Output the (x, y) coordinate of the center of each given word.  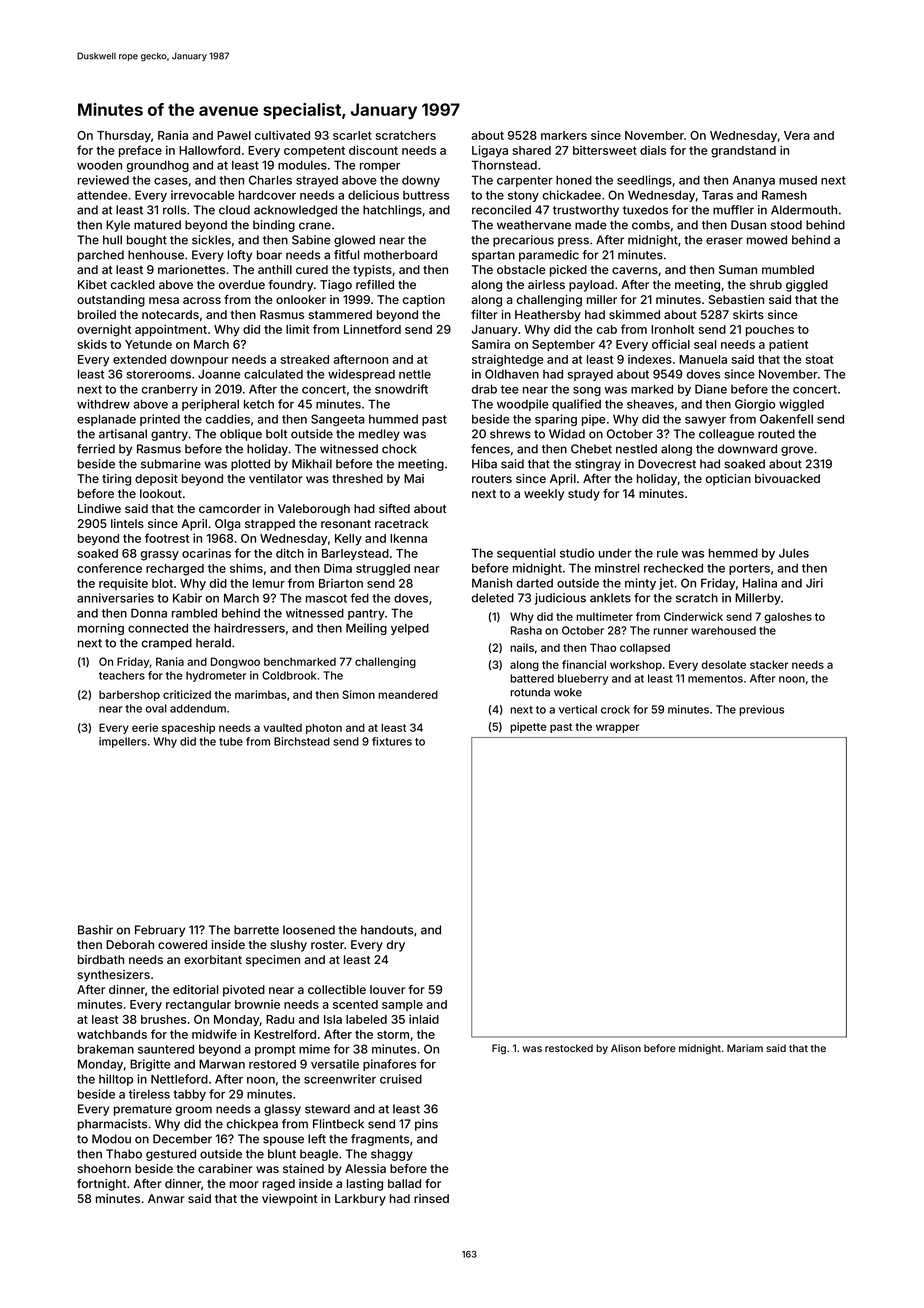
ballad (404, 1183)
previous (762, 710)
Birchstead (302, 741)
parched (101, 256)
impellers (123, 742)
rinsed (431, 1198)
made (591, 225)
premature (143, 1110)
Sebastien (736, 299)
